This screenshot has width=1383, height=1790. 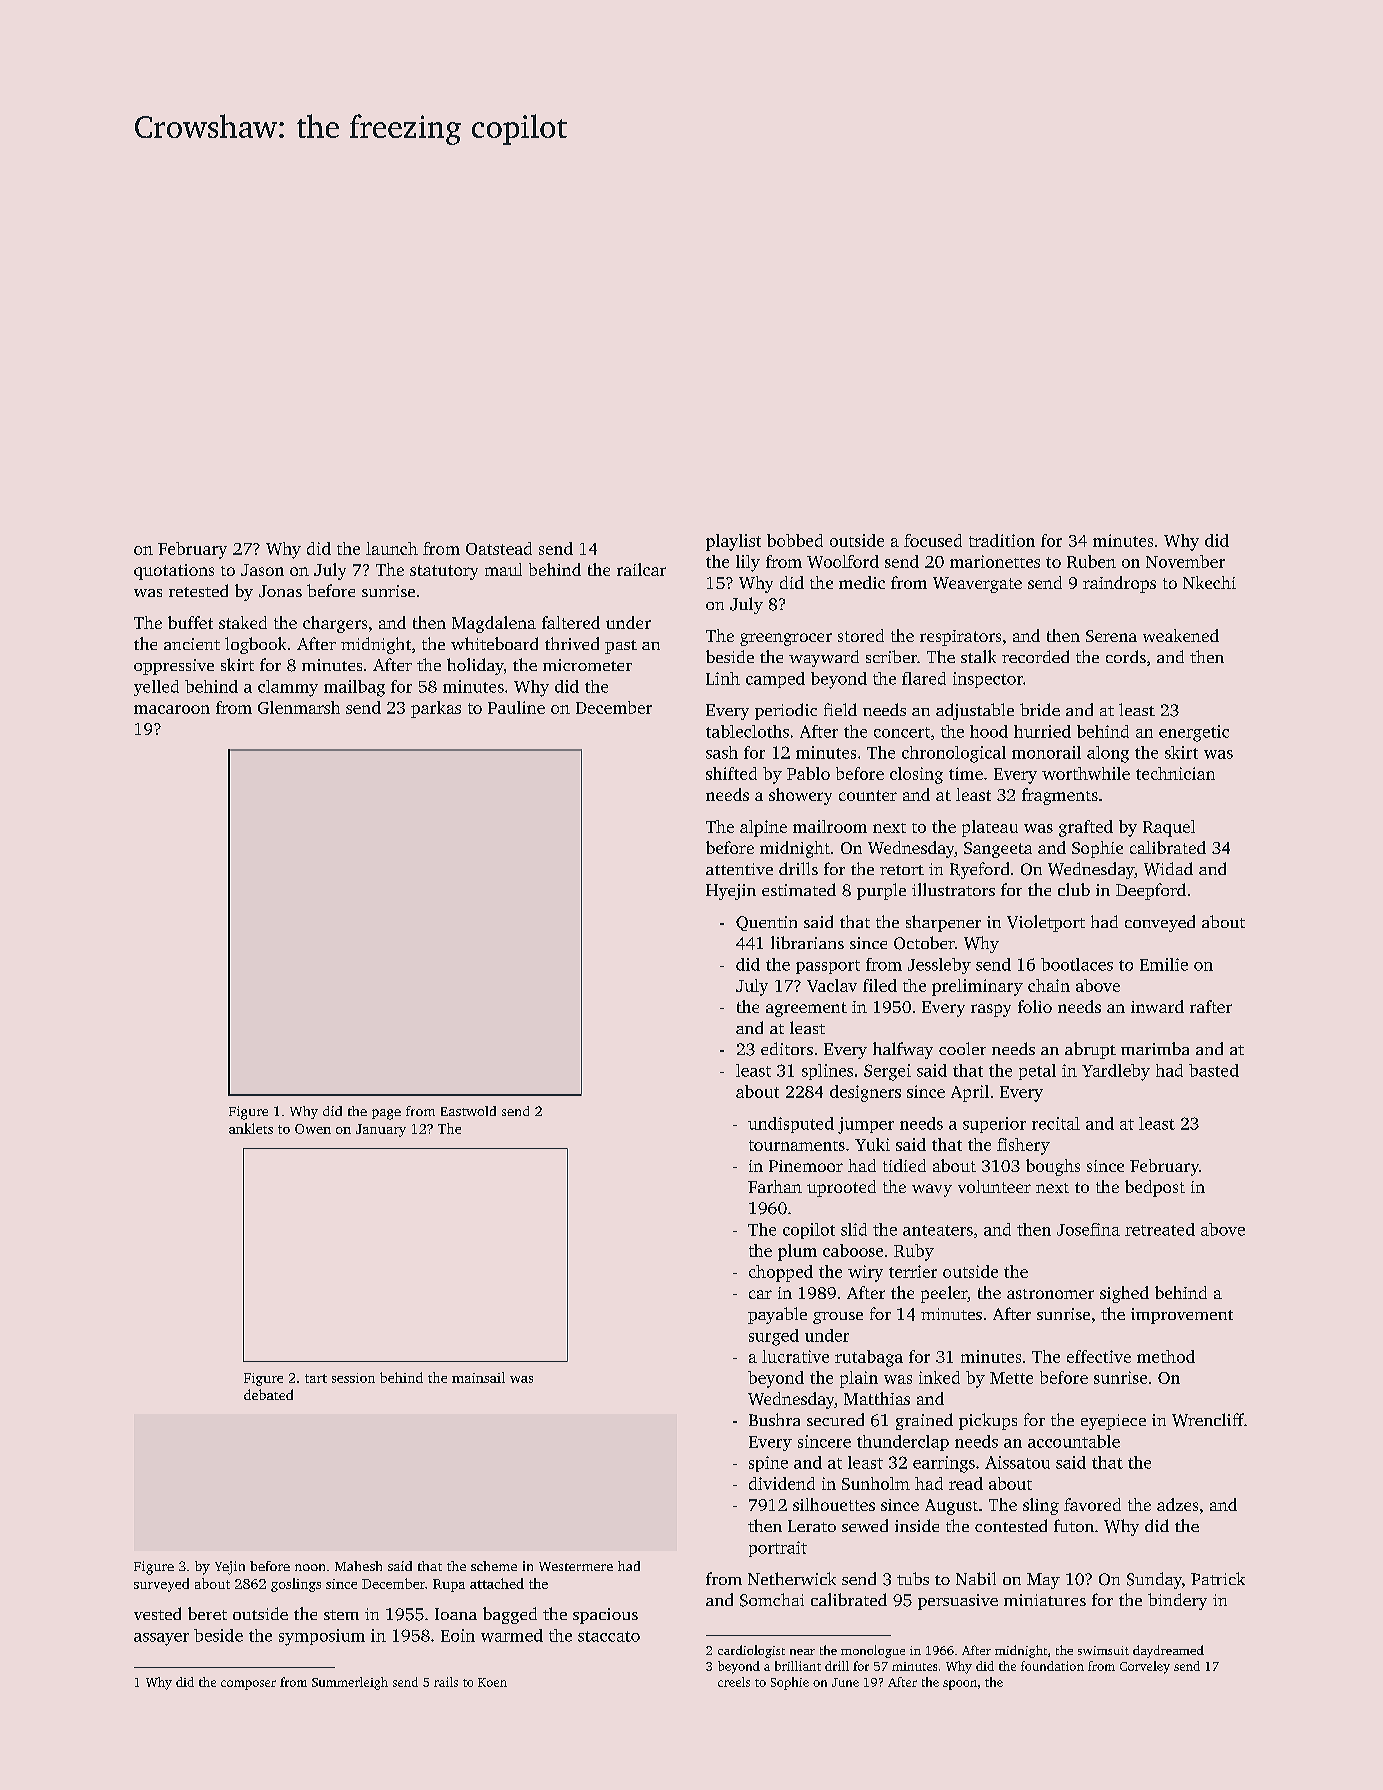 I want to click on Westermere, so click(x=576, y=1566).
